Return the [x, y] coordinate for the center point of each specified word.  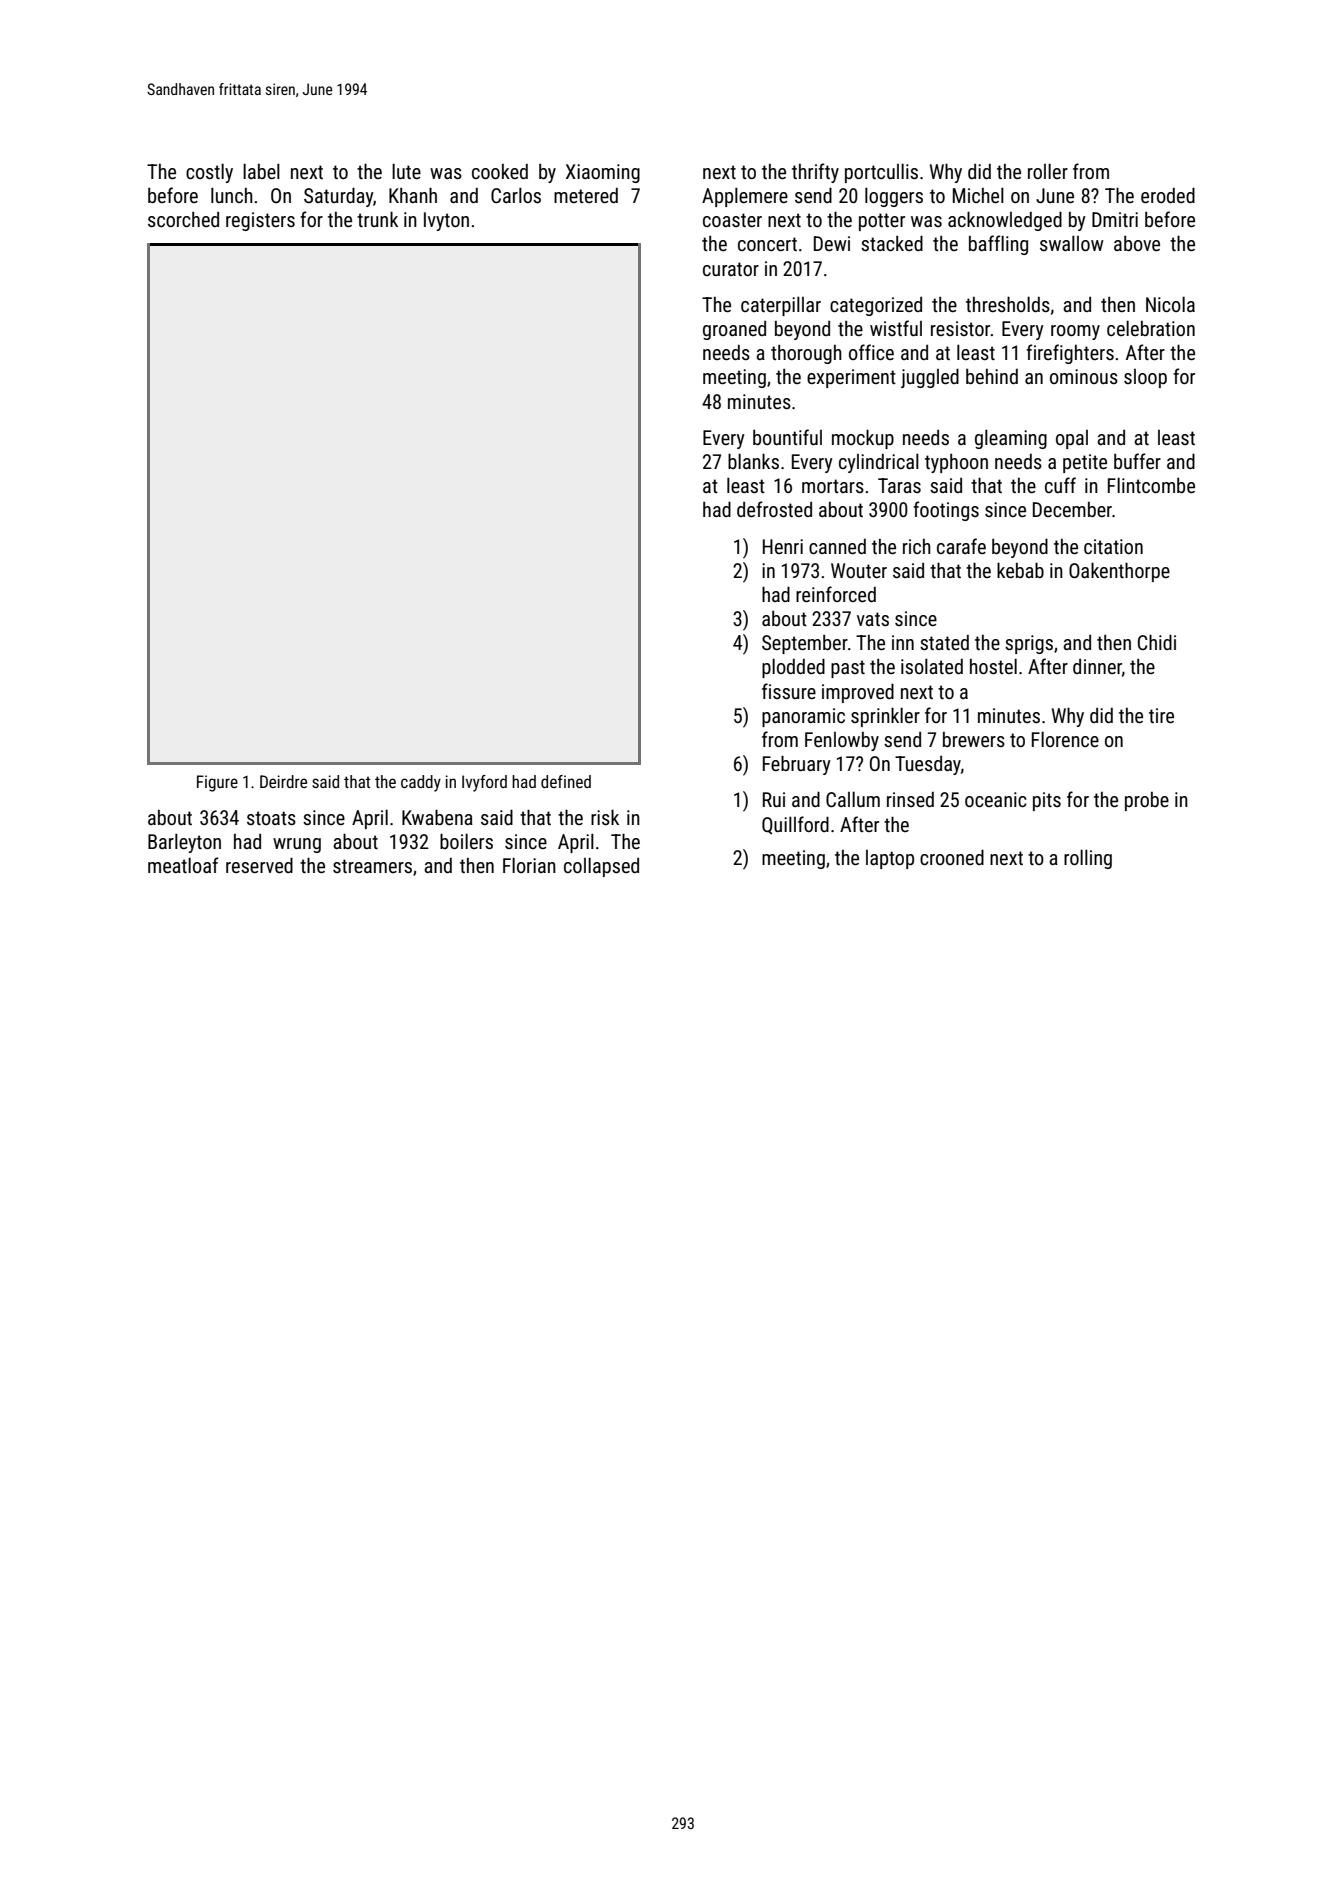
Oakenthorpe [1119, 572]
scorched [183, 219]
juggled [930, 378]
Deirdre [283, 781]
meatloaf [183, 865]
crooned [952, 857]
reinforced [836, 594]
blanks [753, 461]
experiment [851, 378]
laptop [890, 859]
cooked [500, 171]
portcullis [881, 173]
